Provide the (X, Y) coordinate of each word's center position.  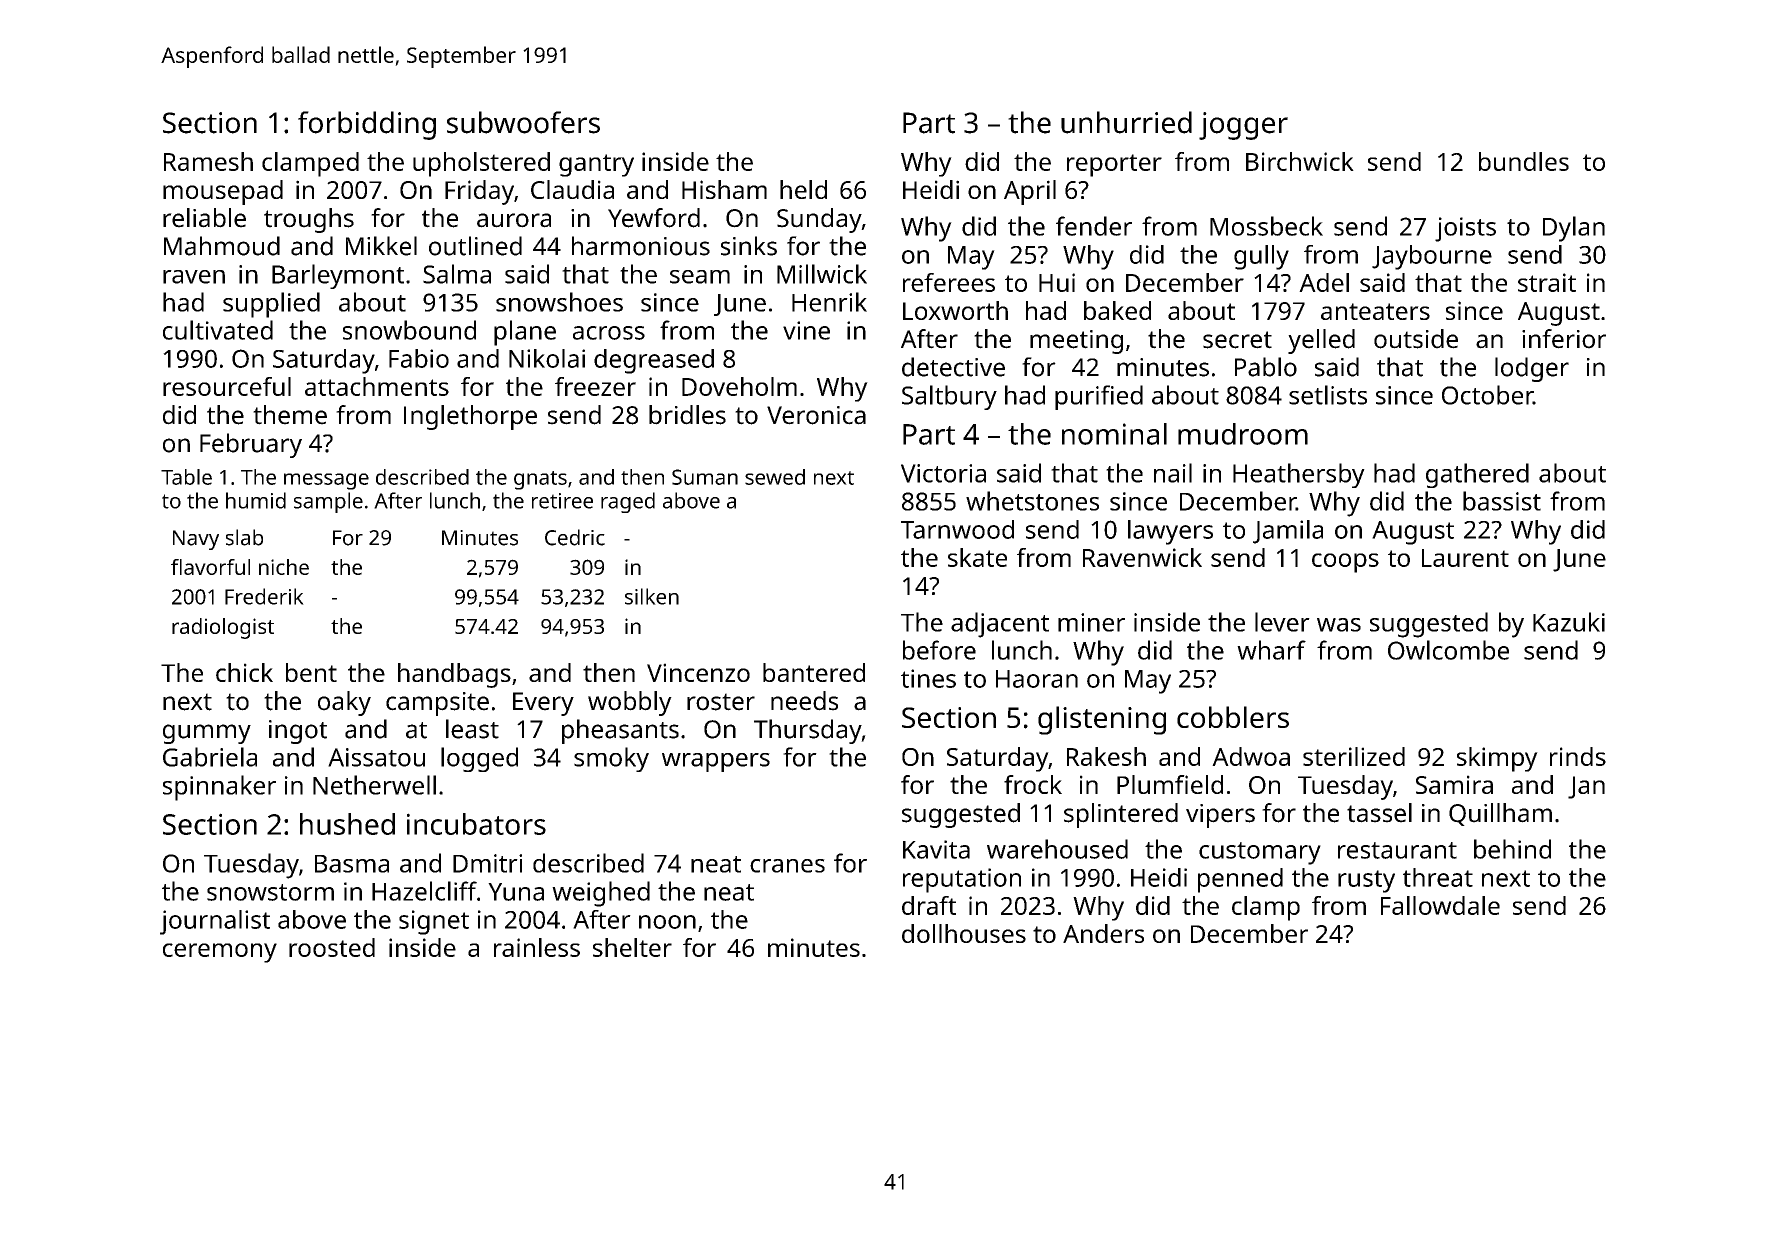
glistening (1102, 720)
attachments (377, 386)
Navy (196, 540)
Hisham (724, 189)
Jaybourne (1432, 257)
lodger (1532, 369)
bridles (687, 415)
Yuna (516, 892)
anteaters (1375, 311)
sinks (749, 246)
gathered (1477, 475)
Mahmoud (222, 246)
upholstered (481, 164)
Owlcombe (1448, 650)
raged (628, 502)
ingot (298, 732)
